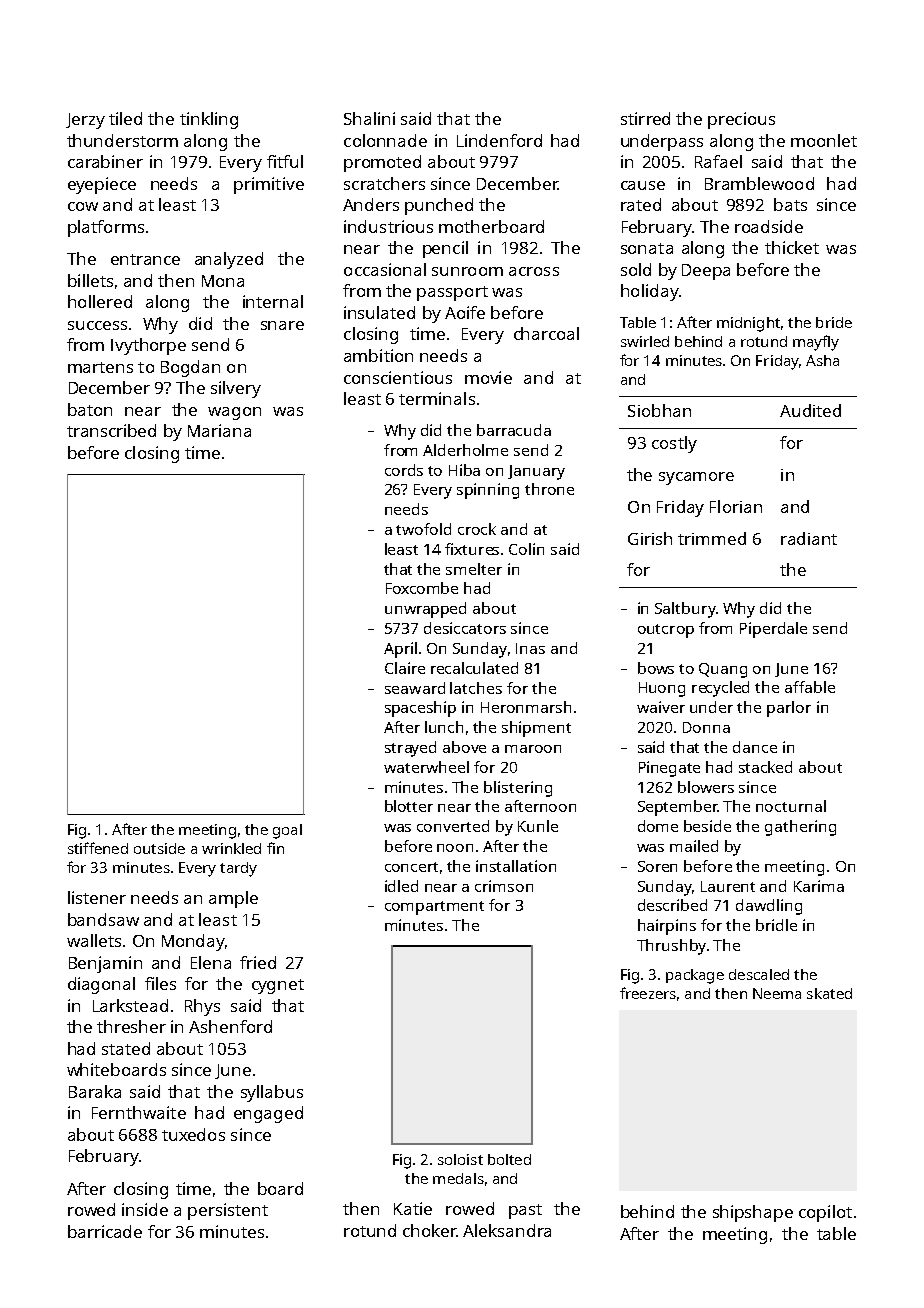 This page has width=924, height=1308. I want to click on fin, so click(275, 848).
